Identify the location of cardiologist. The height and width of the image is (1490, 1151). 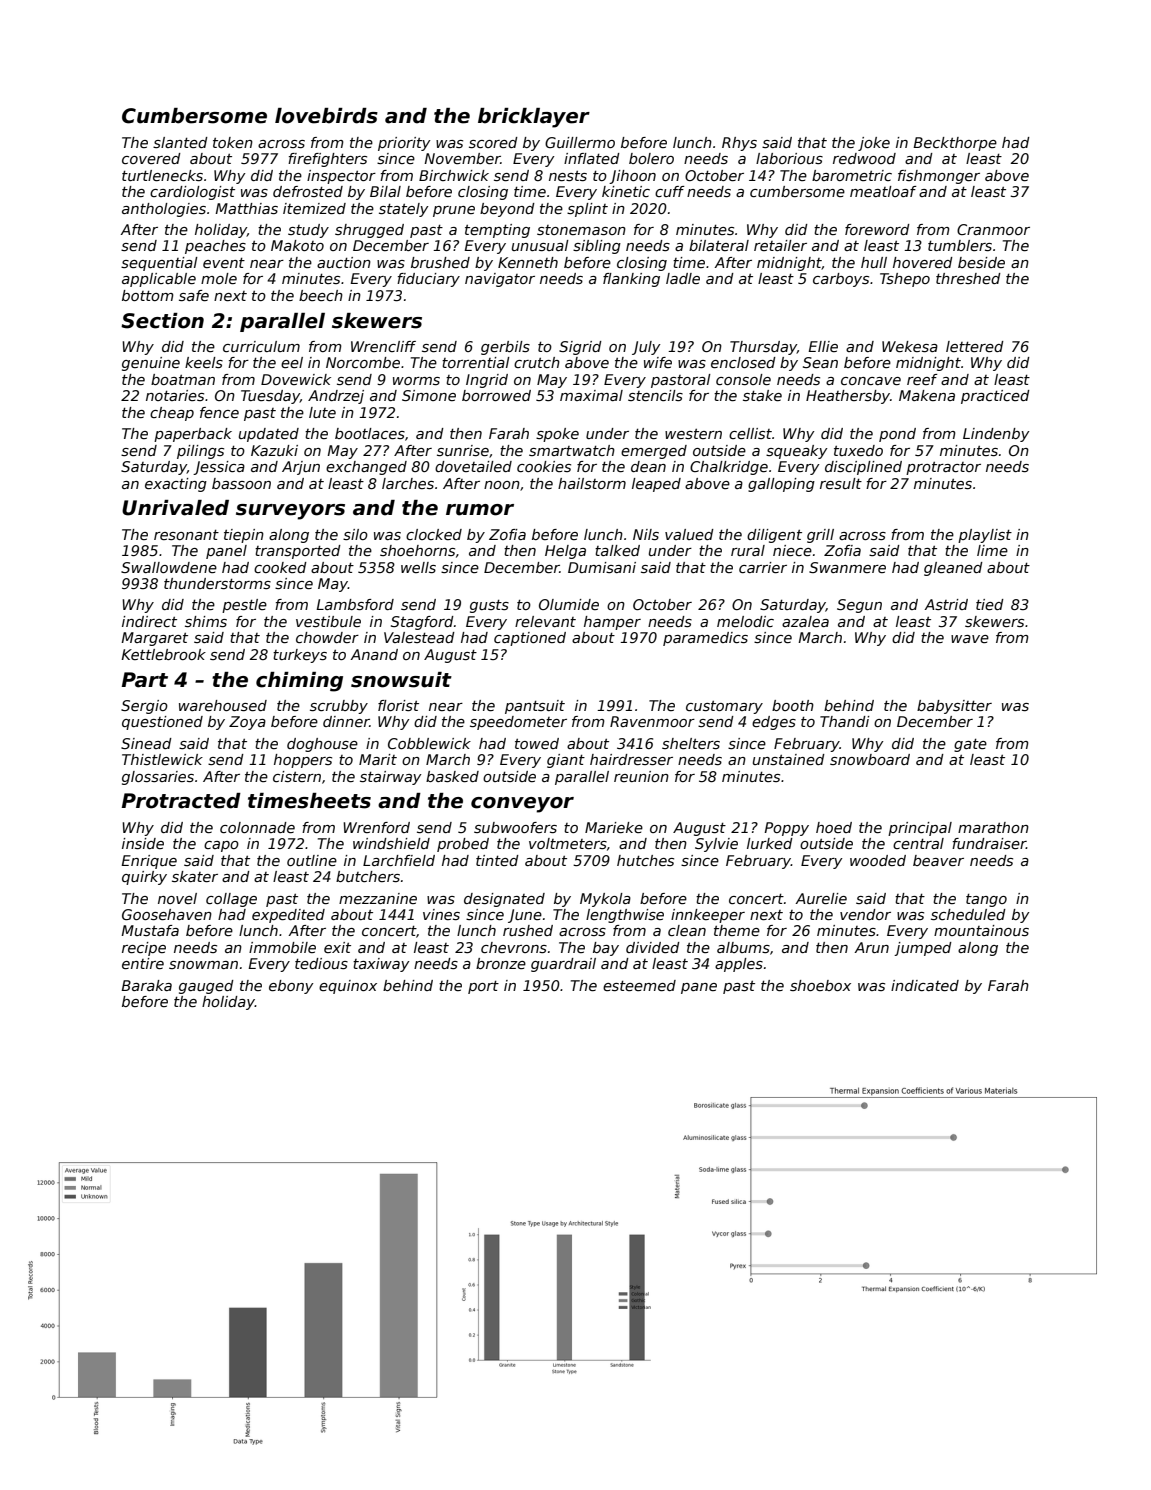
(192, 193).
